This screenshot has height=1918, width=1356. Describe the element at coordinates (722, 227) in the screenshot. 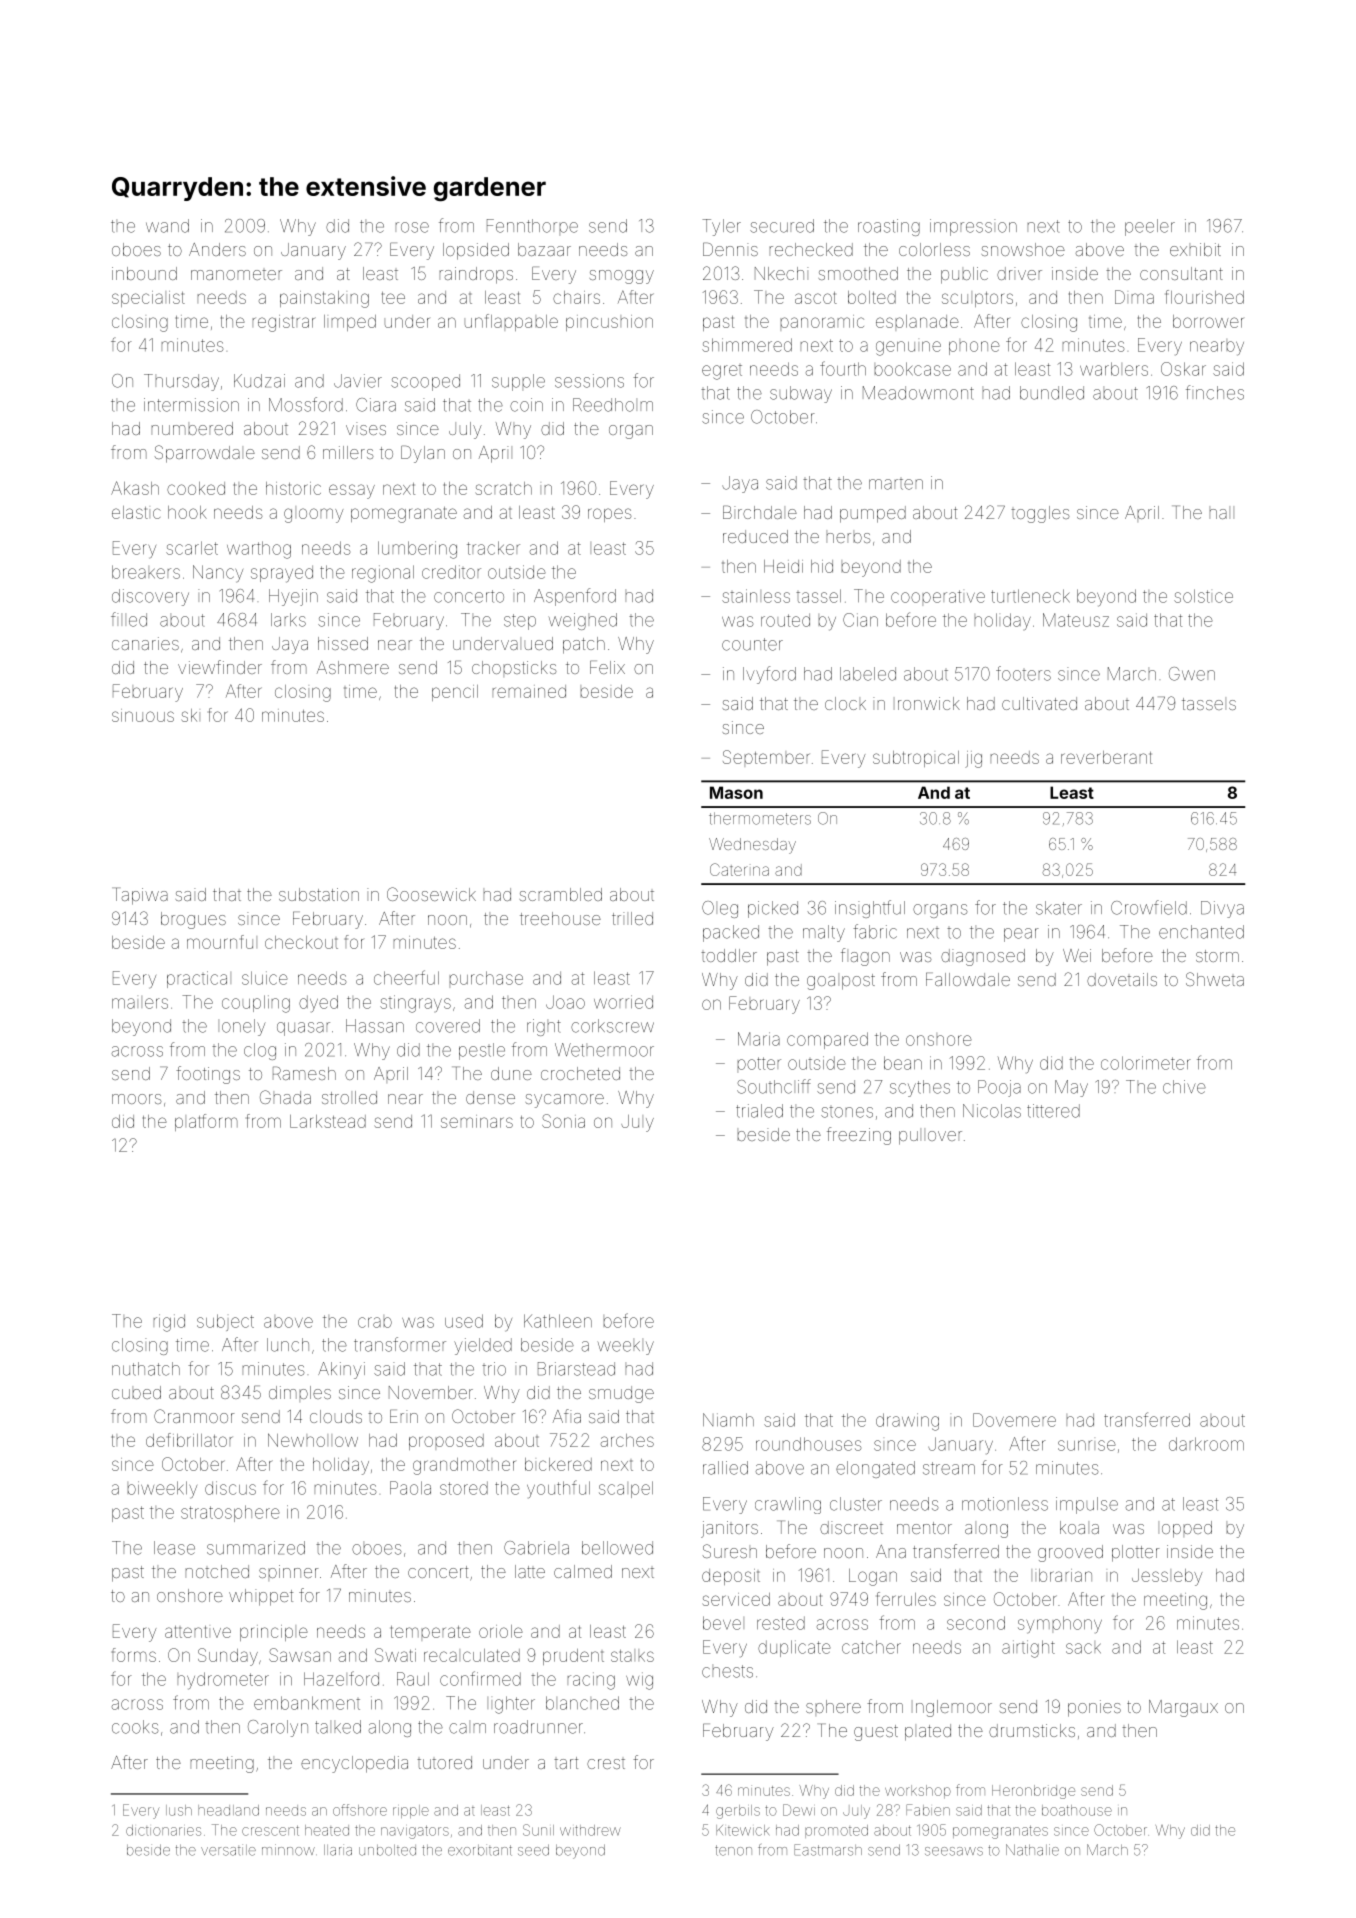

I see `Tyler` at that location.
